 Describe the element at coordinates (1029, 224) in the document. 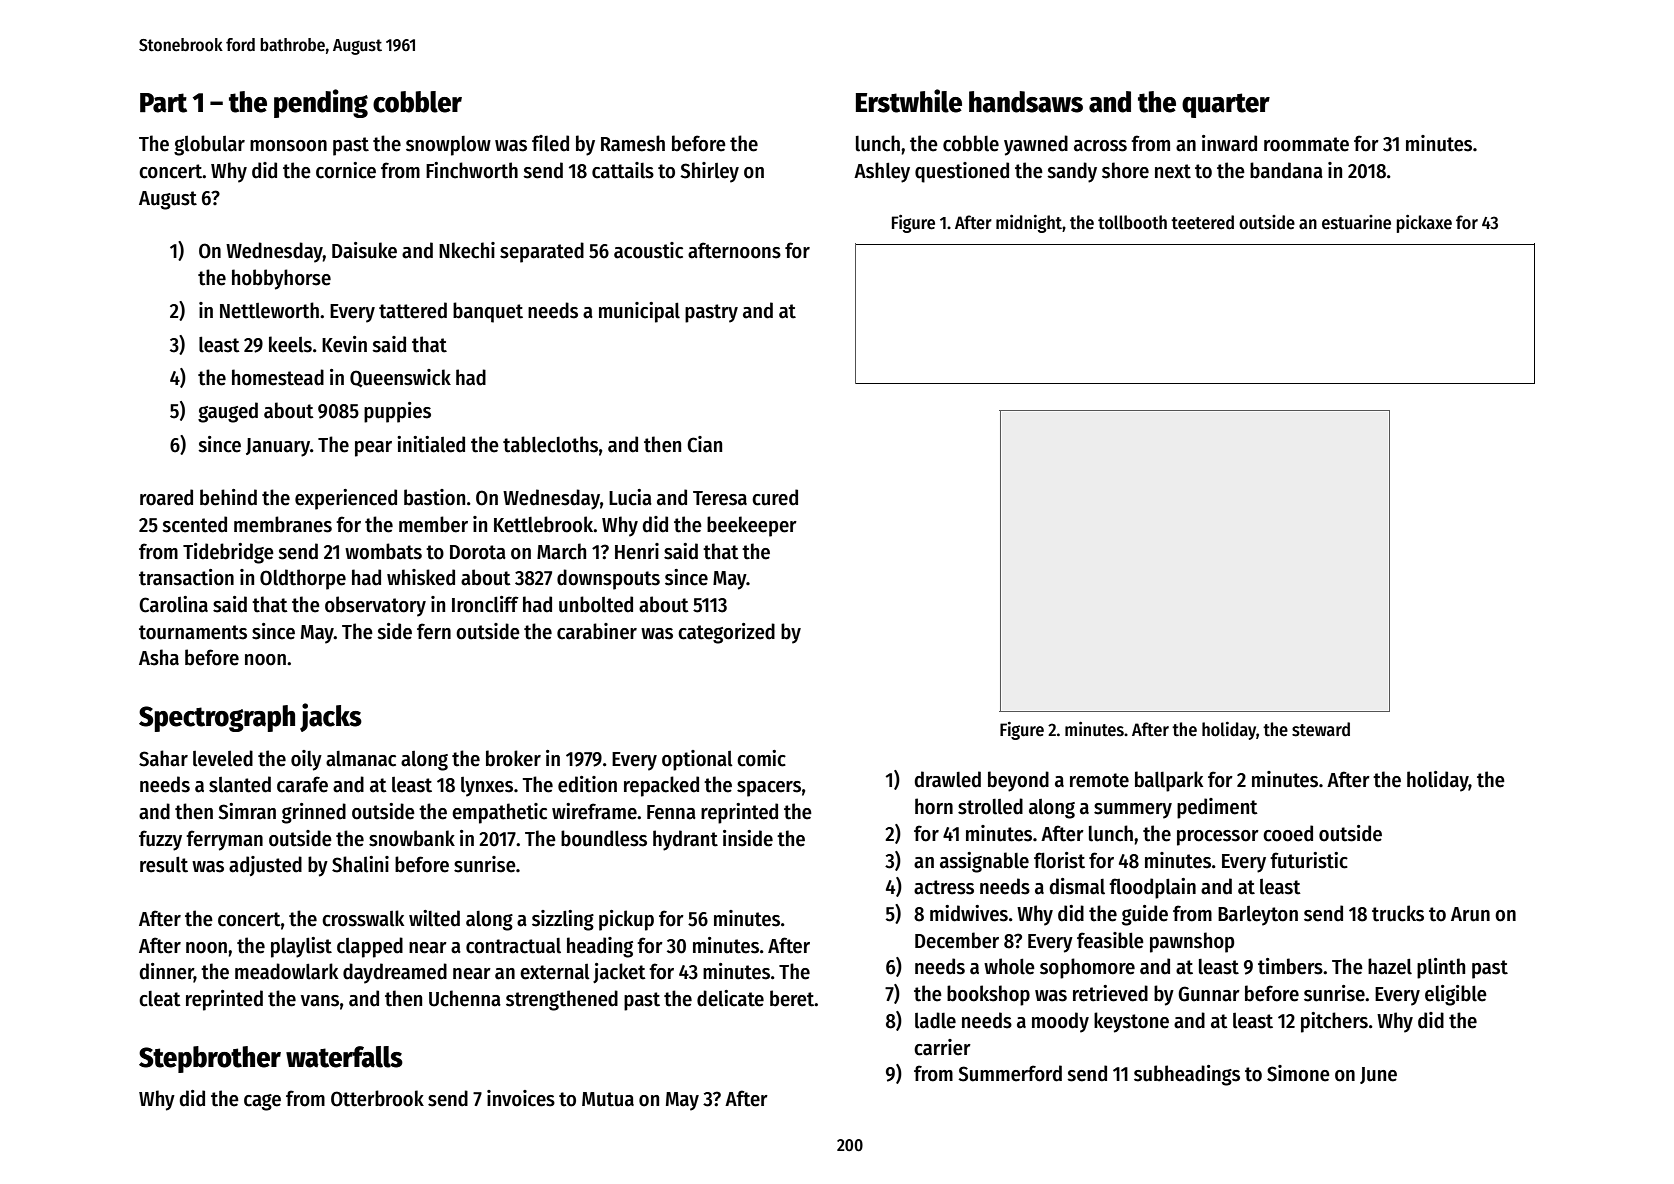

I see `midnight` at that location.
